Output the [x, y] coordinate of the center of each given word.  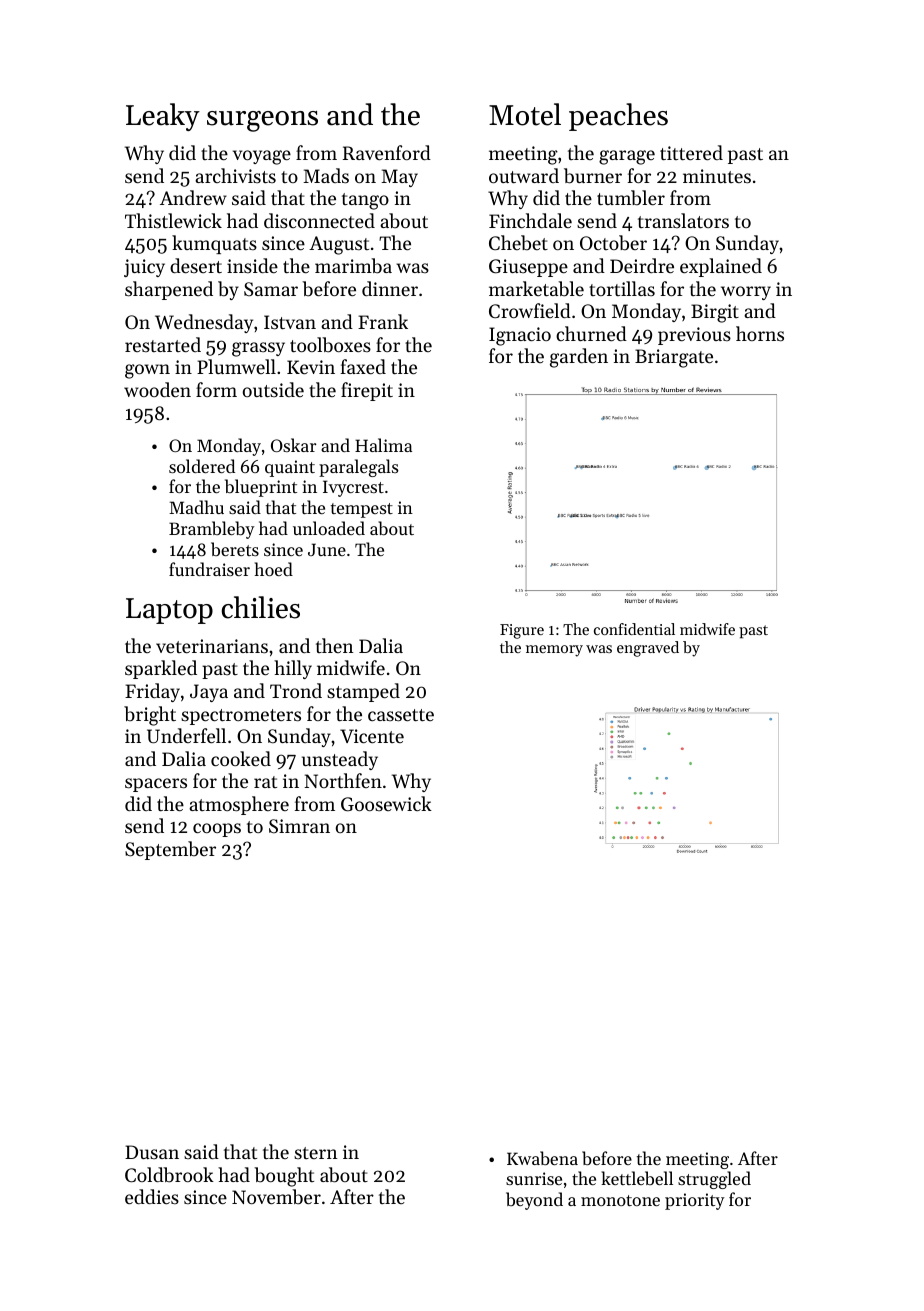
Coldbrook [169, 1175]
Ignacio [520, 336]
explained [721, 267]
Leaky [163, 117]
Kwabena [542, 1158]
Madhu [196, 507]
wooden [157, 389]
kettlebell [637, 1178]
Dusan [152, 1152]
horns [760, 333]
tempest [362, 510]
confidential [634, 629]
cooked [241, 758]
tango [365, 201]
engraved [648, 649]
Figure [522, 631]
